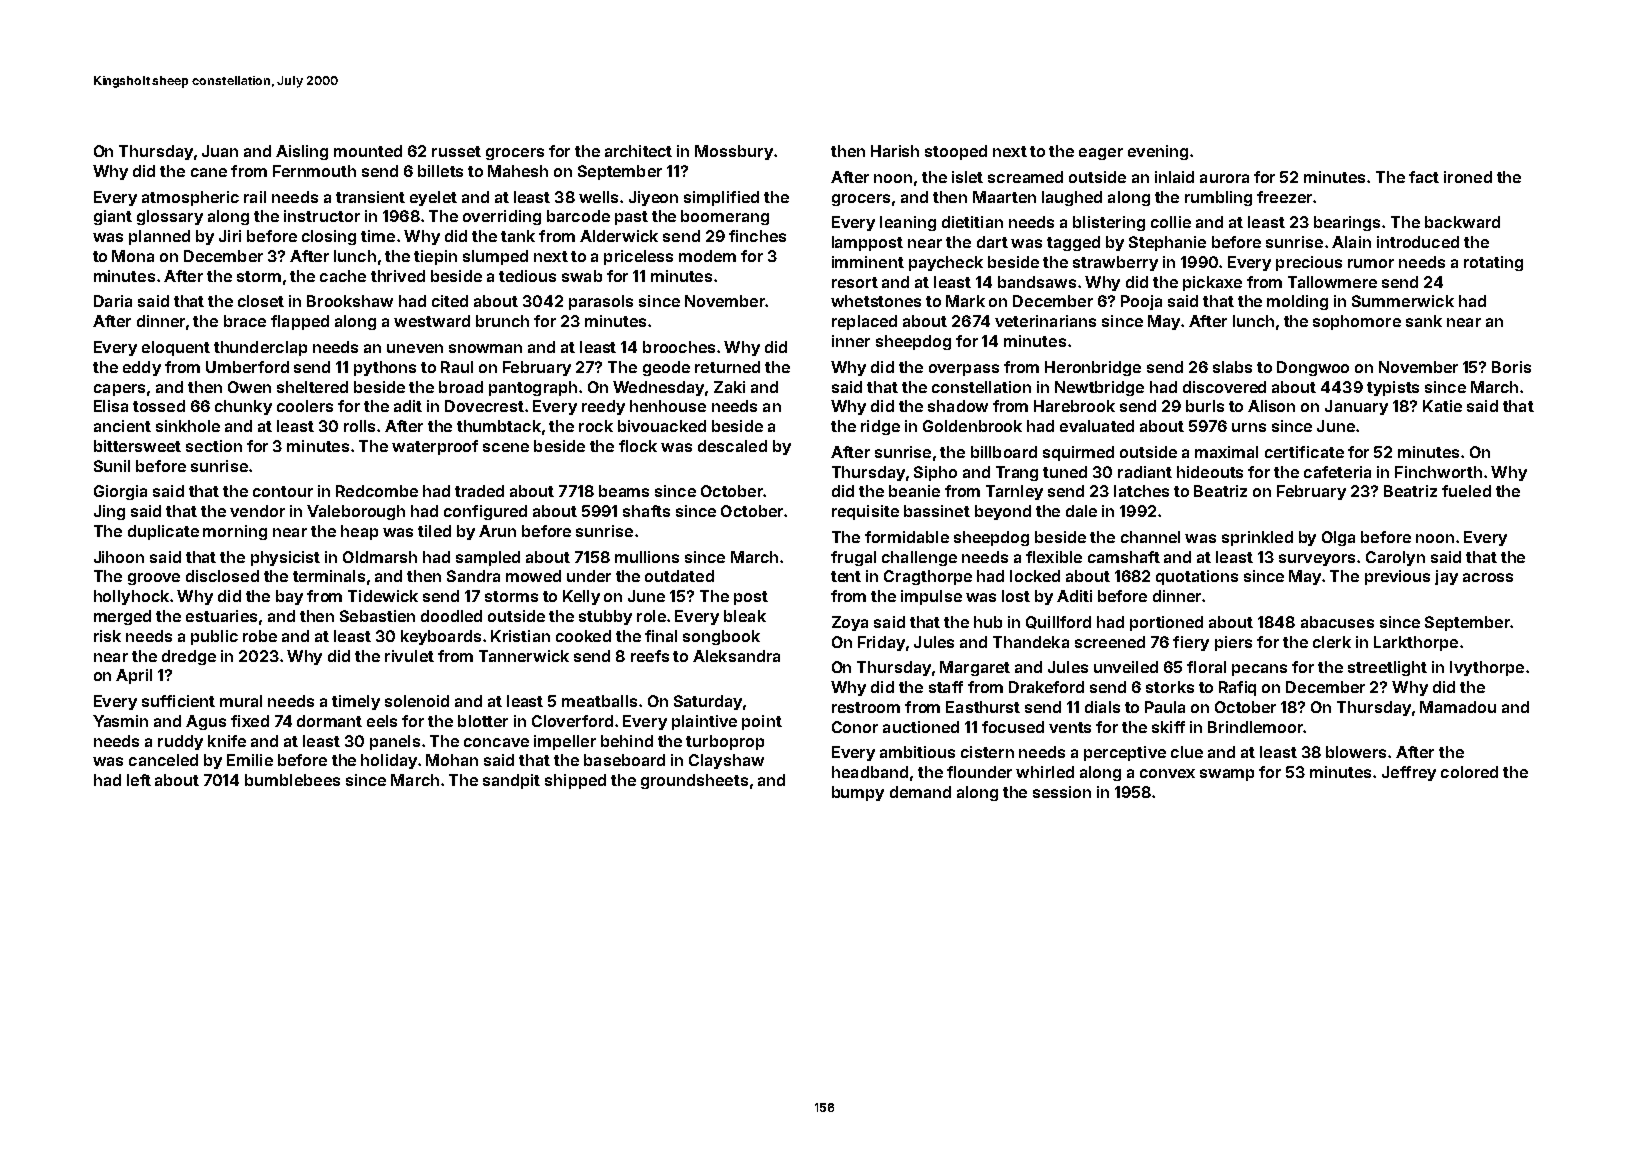 Image resolution: width=1628 pixels, height=1151 pixels. What do you see at coordinates (881, 643) in the image?
I see `Friday` at bounding box center [881, 643].
